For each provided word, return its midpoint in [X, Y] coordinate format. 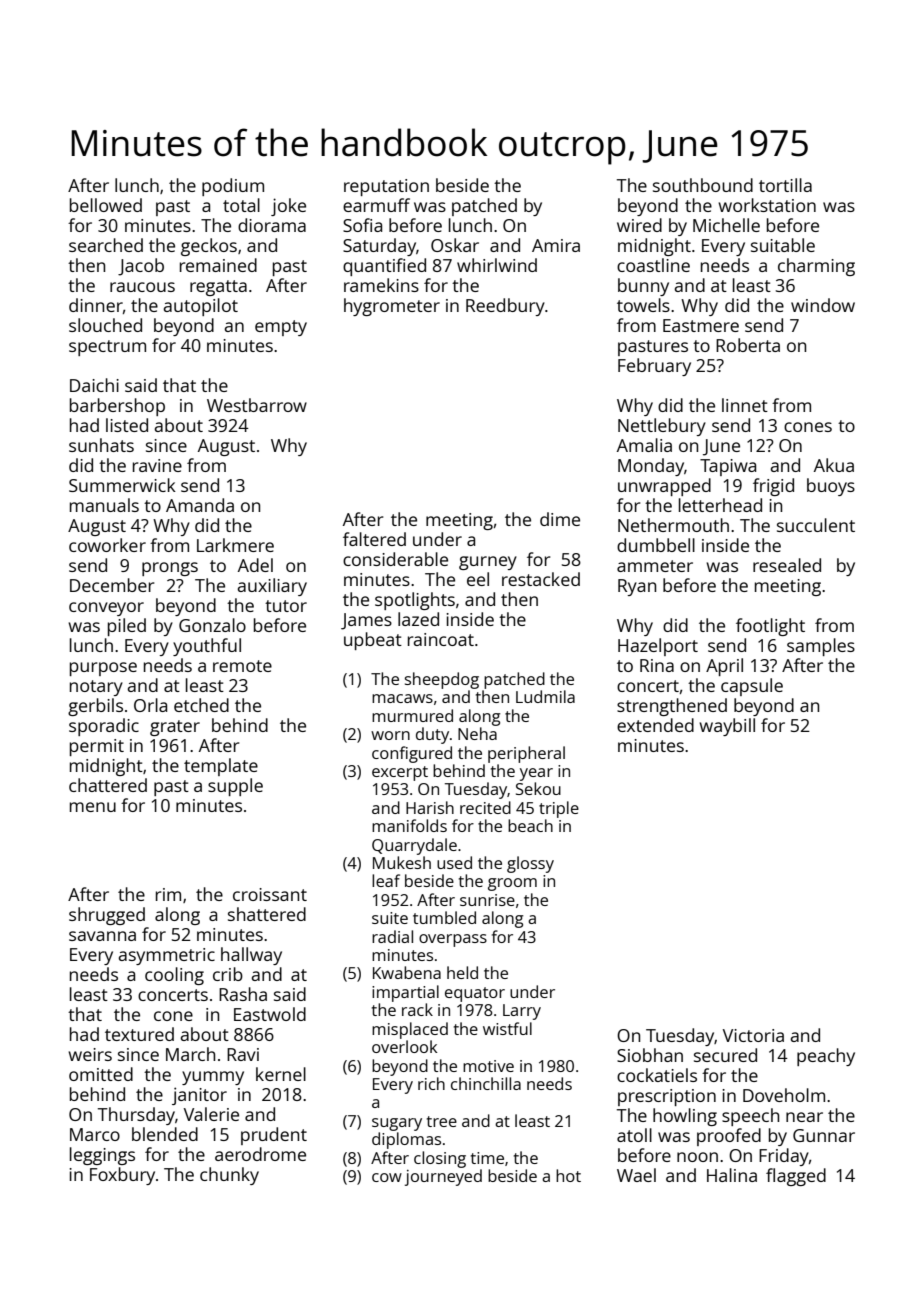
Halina [732, 1175]
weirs [90, 1054]
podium [233, 187]
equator [475, 994]
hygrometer [392, 307]
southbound [703, 185]
